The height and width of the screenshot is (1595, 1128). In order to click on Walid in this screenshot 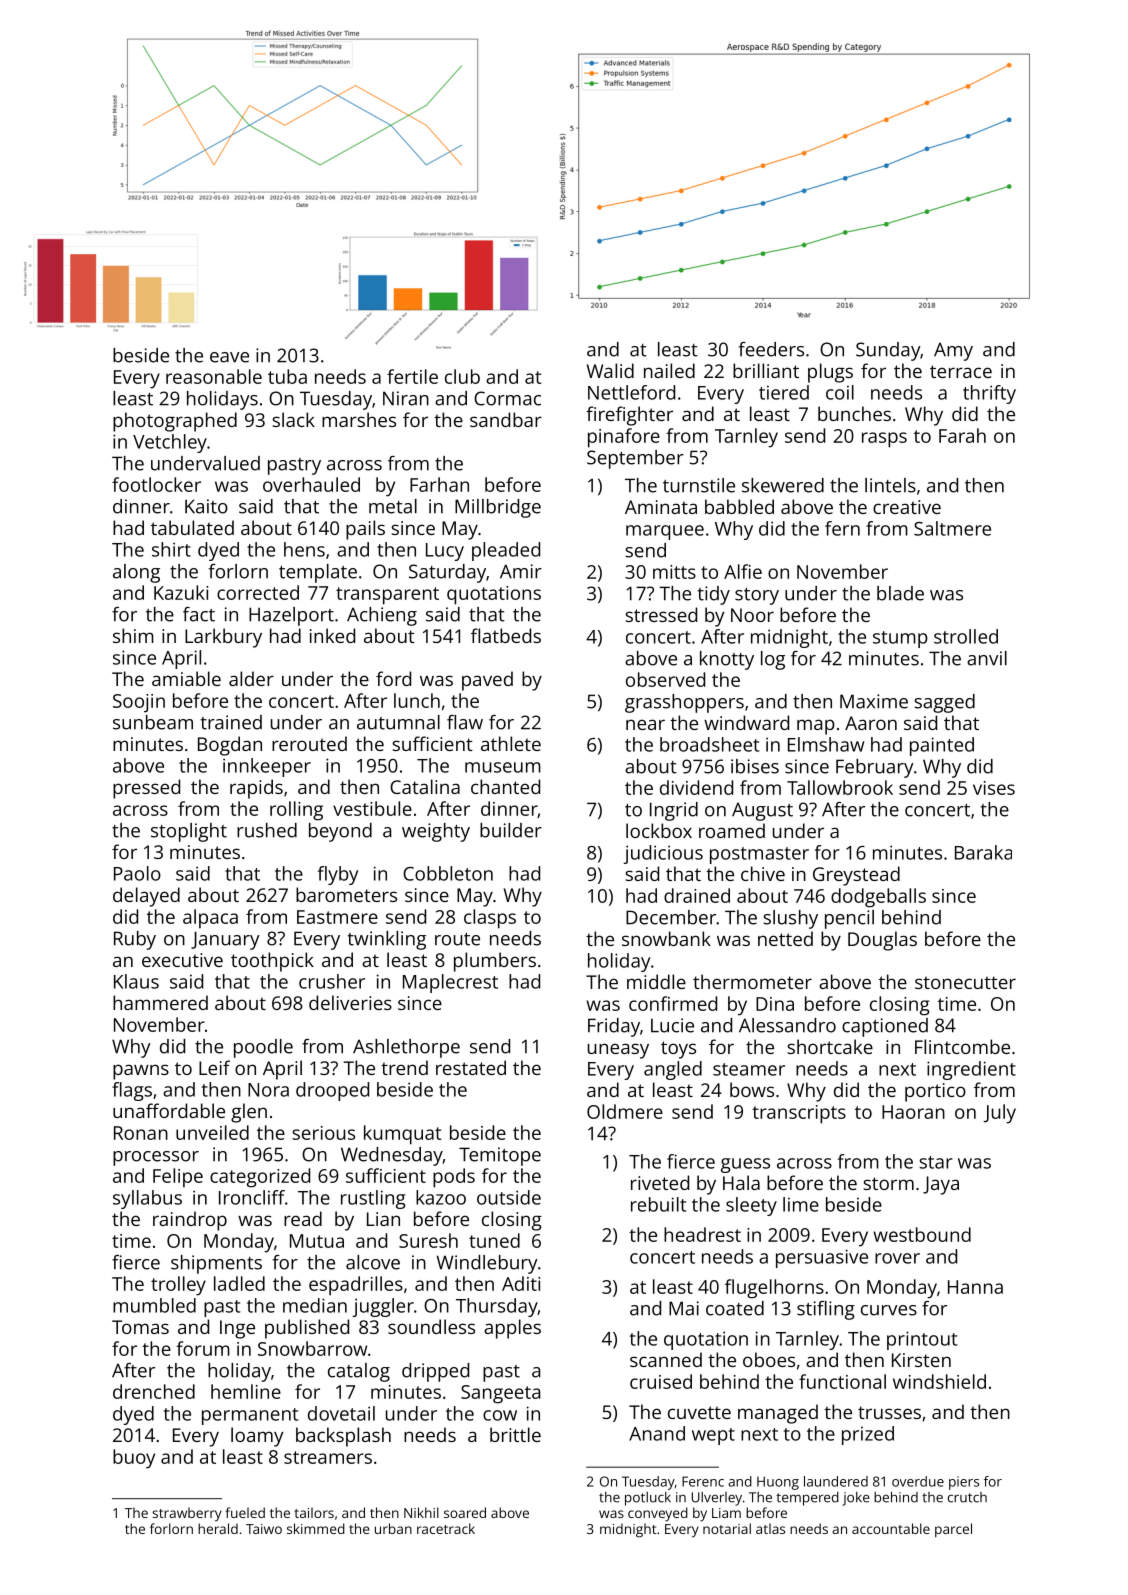, I will do `click(610, 370)`.
